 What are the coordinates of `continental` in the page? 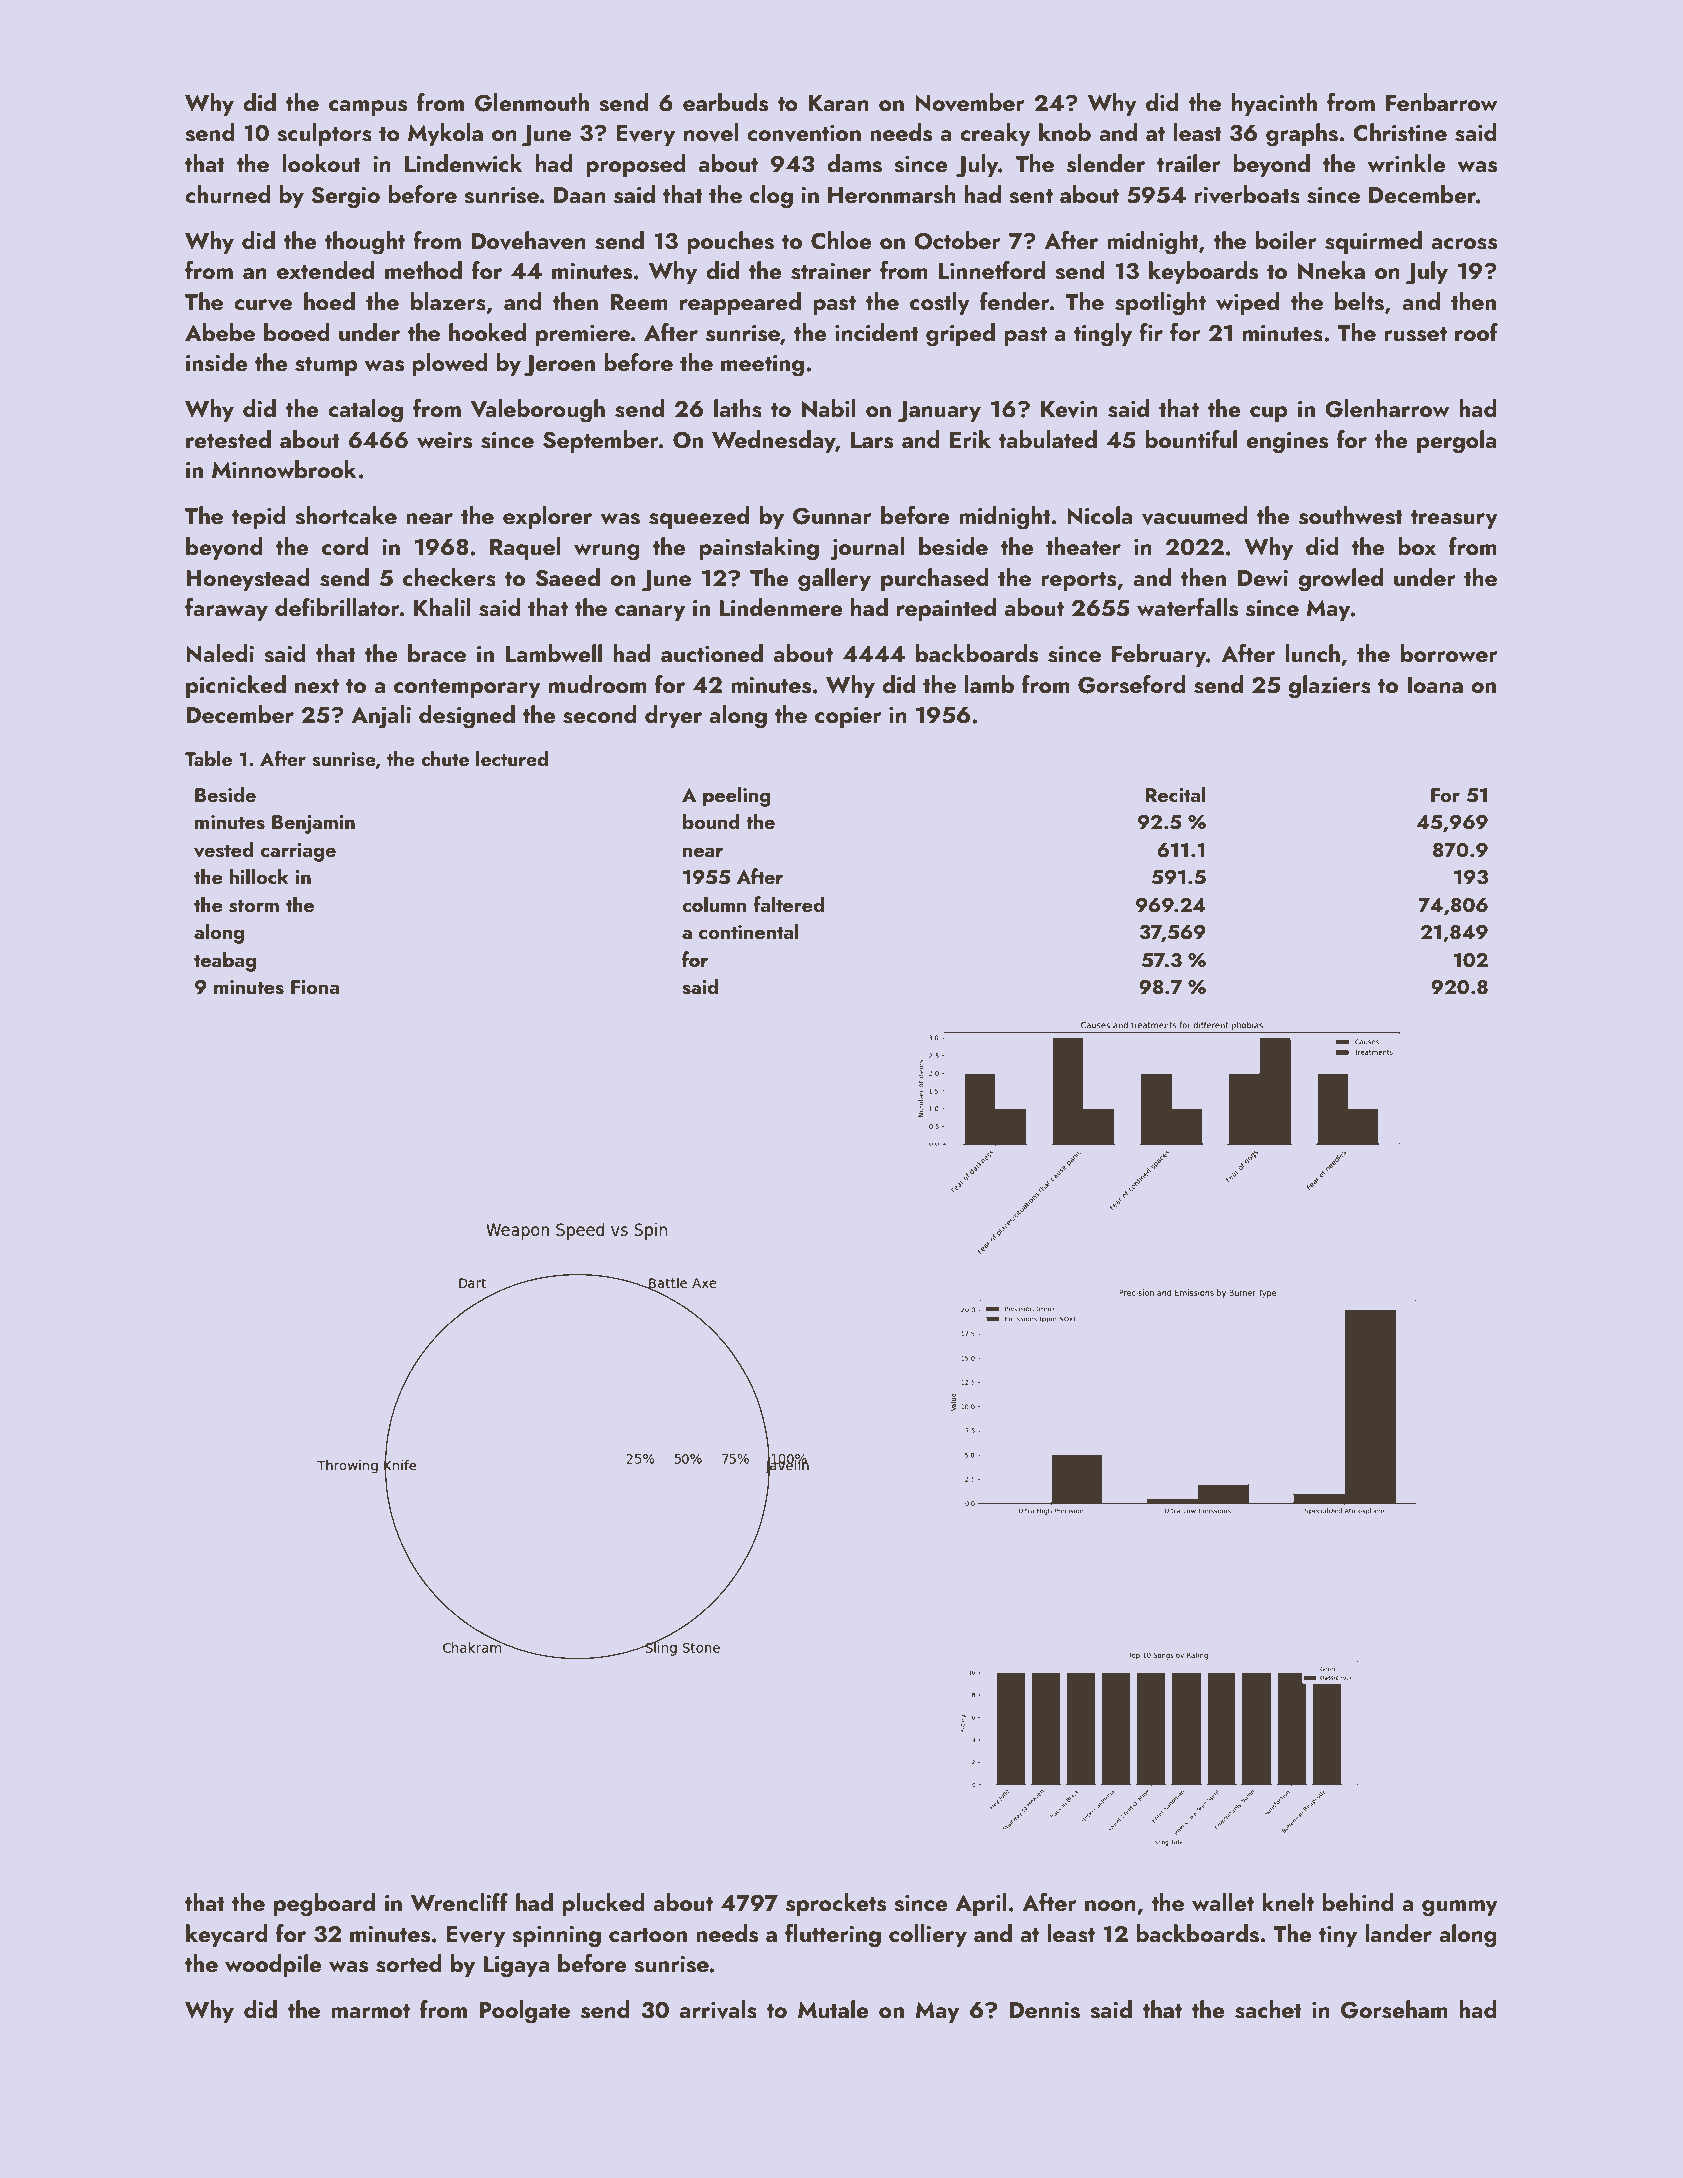 It's located at (749, 931).
